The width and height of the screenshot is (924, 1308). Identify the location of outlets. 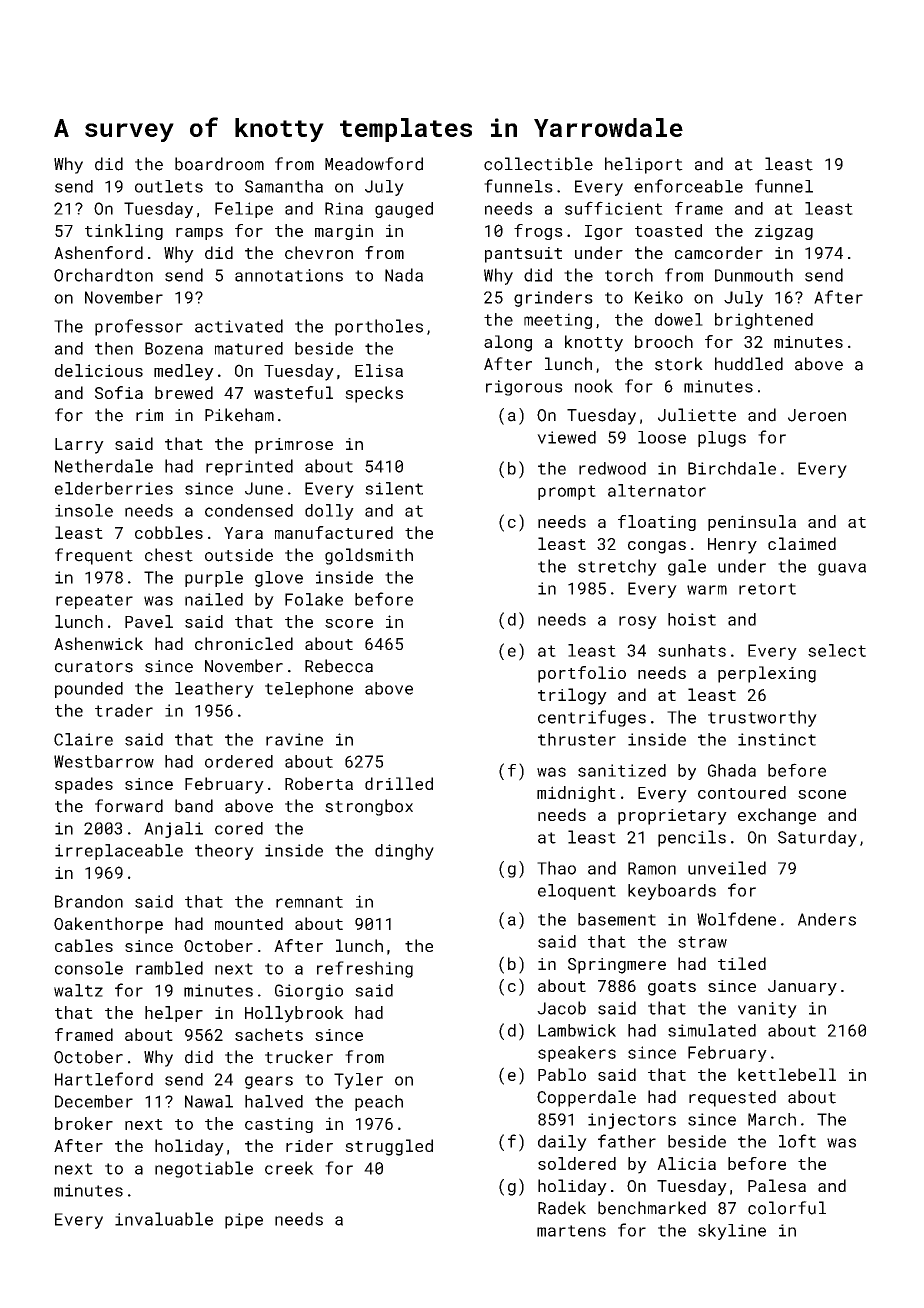
(169, 186).
